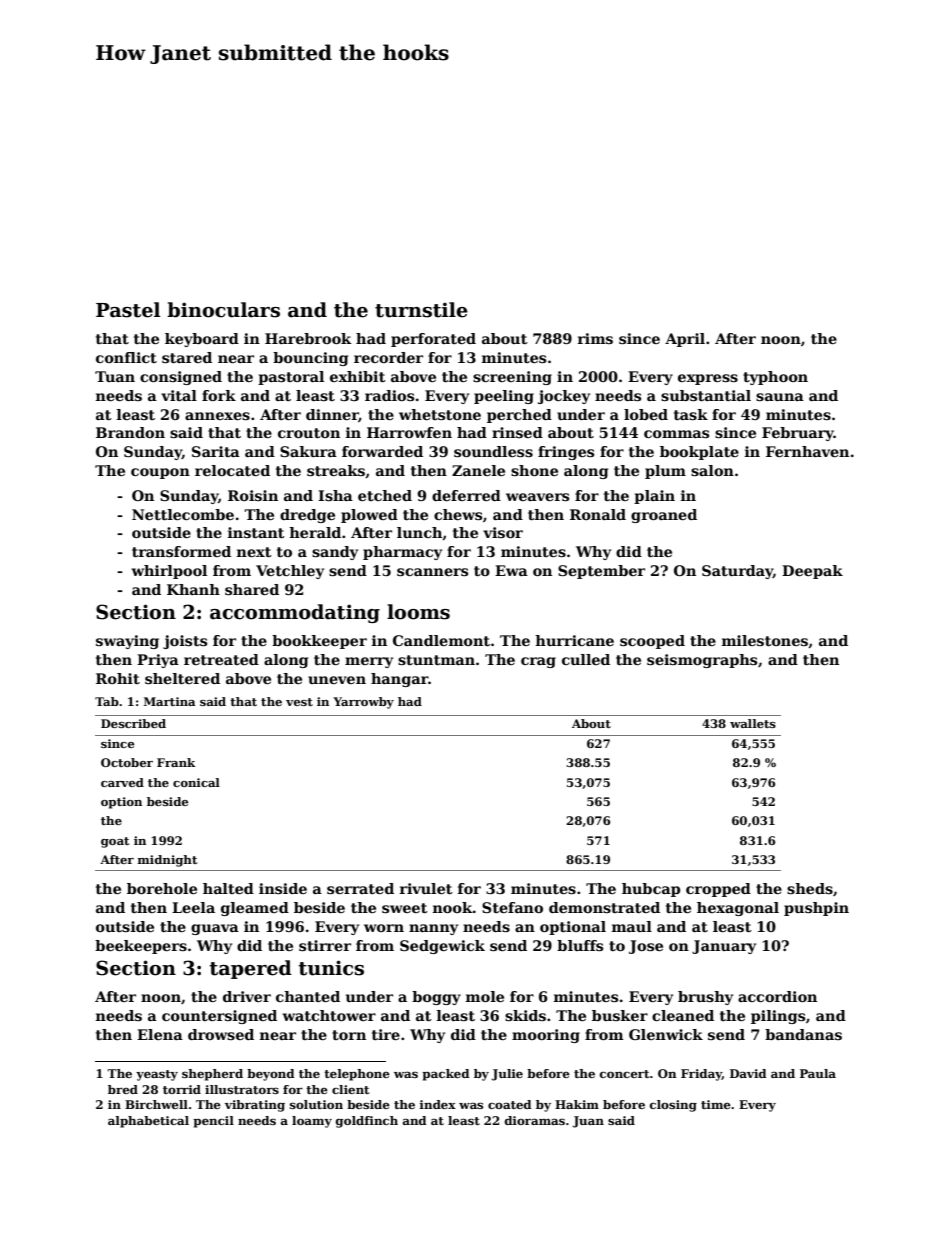 Image resolution: width=952 pixels, height=1233 pixels. I want to click on goat, so click(115, 842).
